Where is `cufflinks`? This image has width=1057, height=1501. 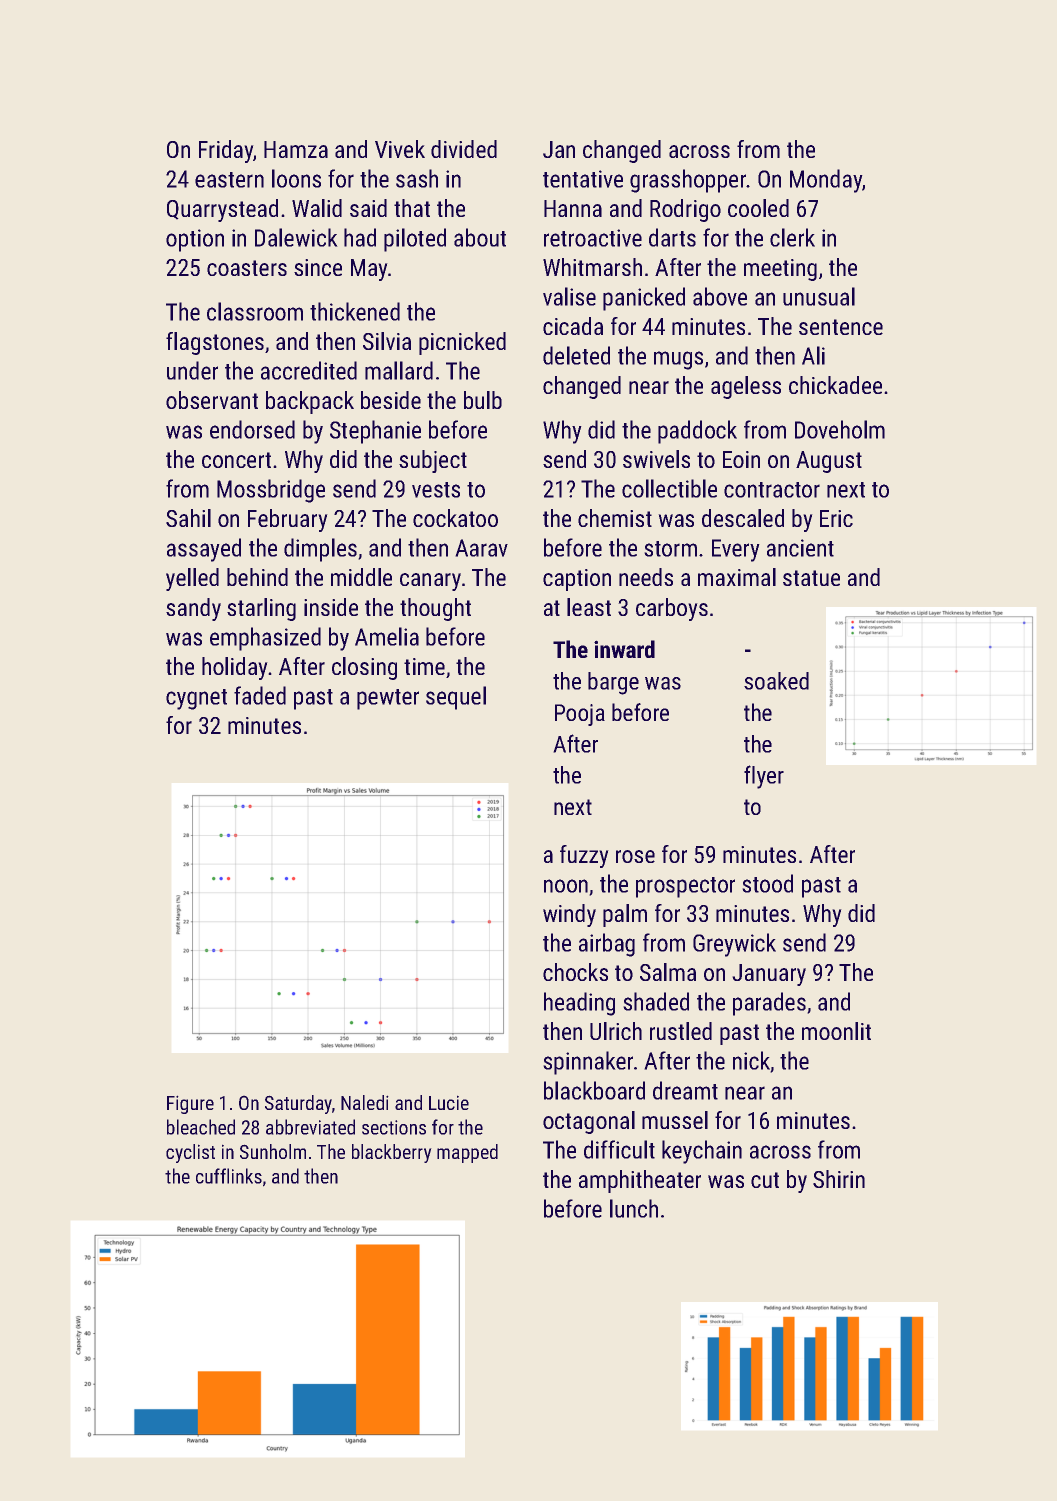 cufflinks is located at coordinates (229, 1176).
